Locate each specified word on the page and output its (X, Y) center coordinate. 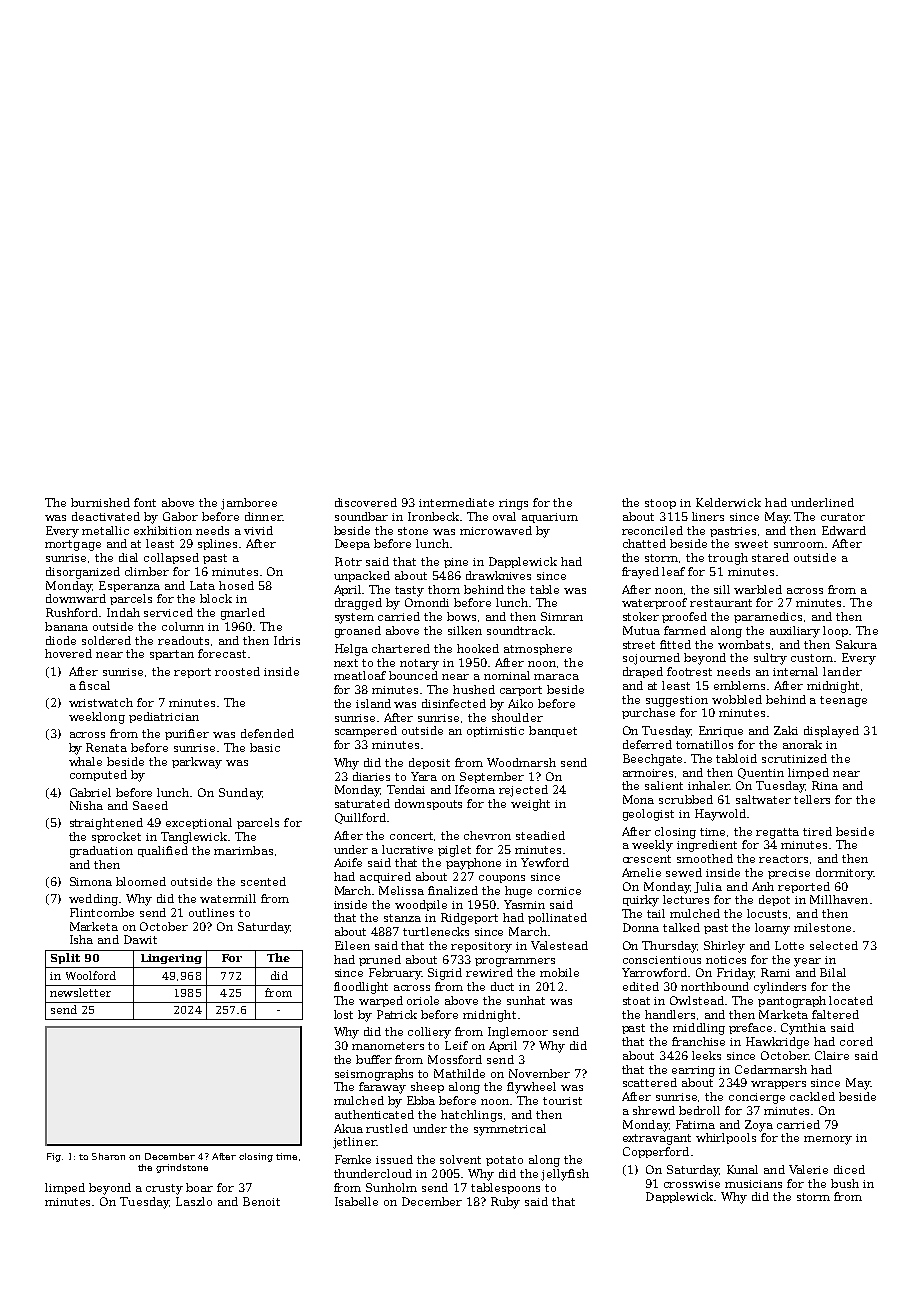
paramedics (768, 617)
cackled (812, 1096)
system (354, 618)
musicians (753, 1184)
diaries (371, 776)
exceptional (199, 823)
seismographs (374, 1075)
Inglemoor (518, 1033)
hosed (236, 585)
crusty (164, 1189)
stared (770, 557)
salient (664, 785)
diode (61, 640)
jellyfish (565, 1175)
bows (461, 616)
